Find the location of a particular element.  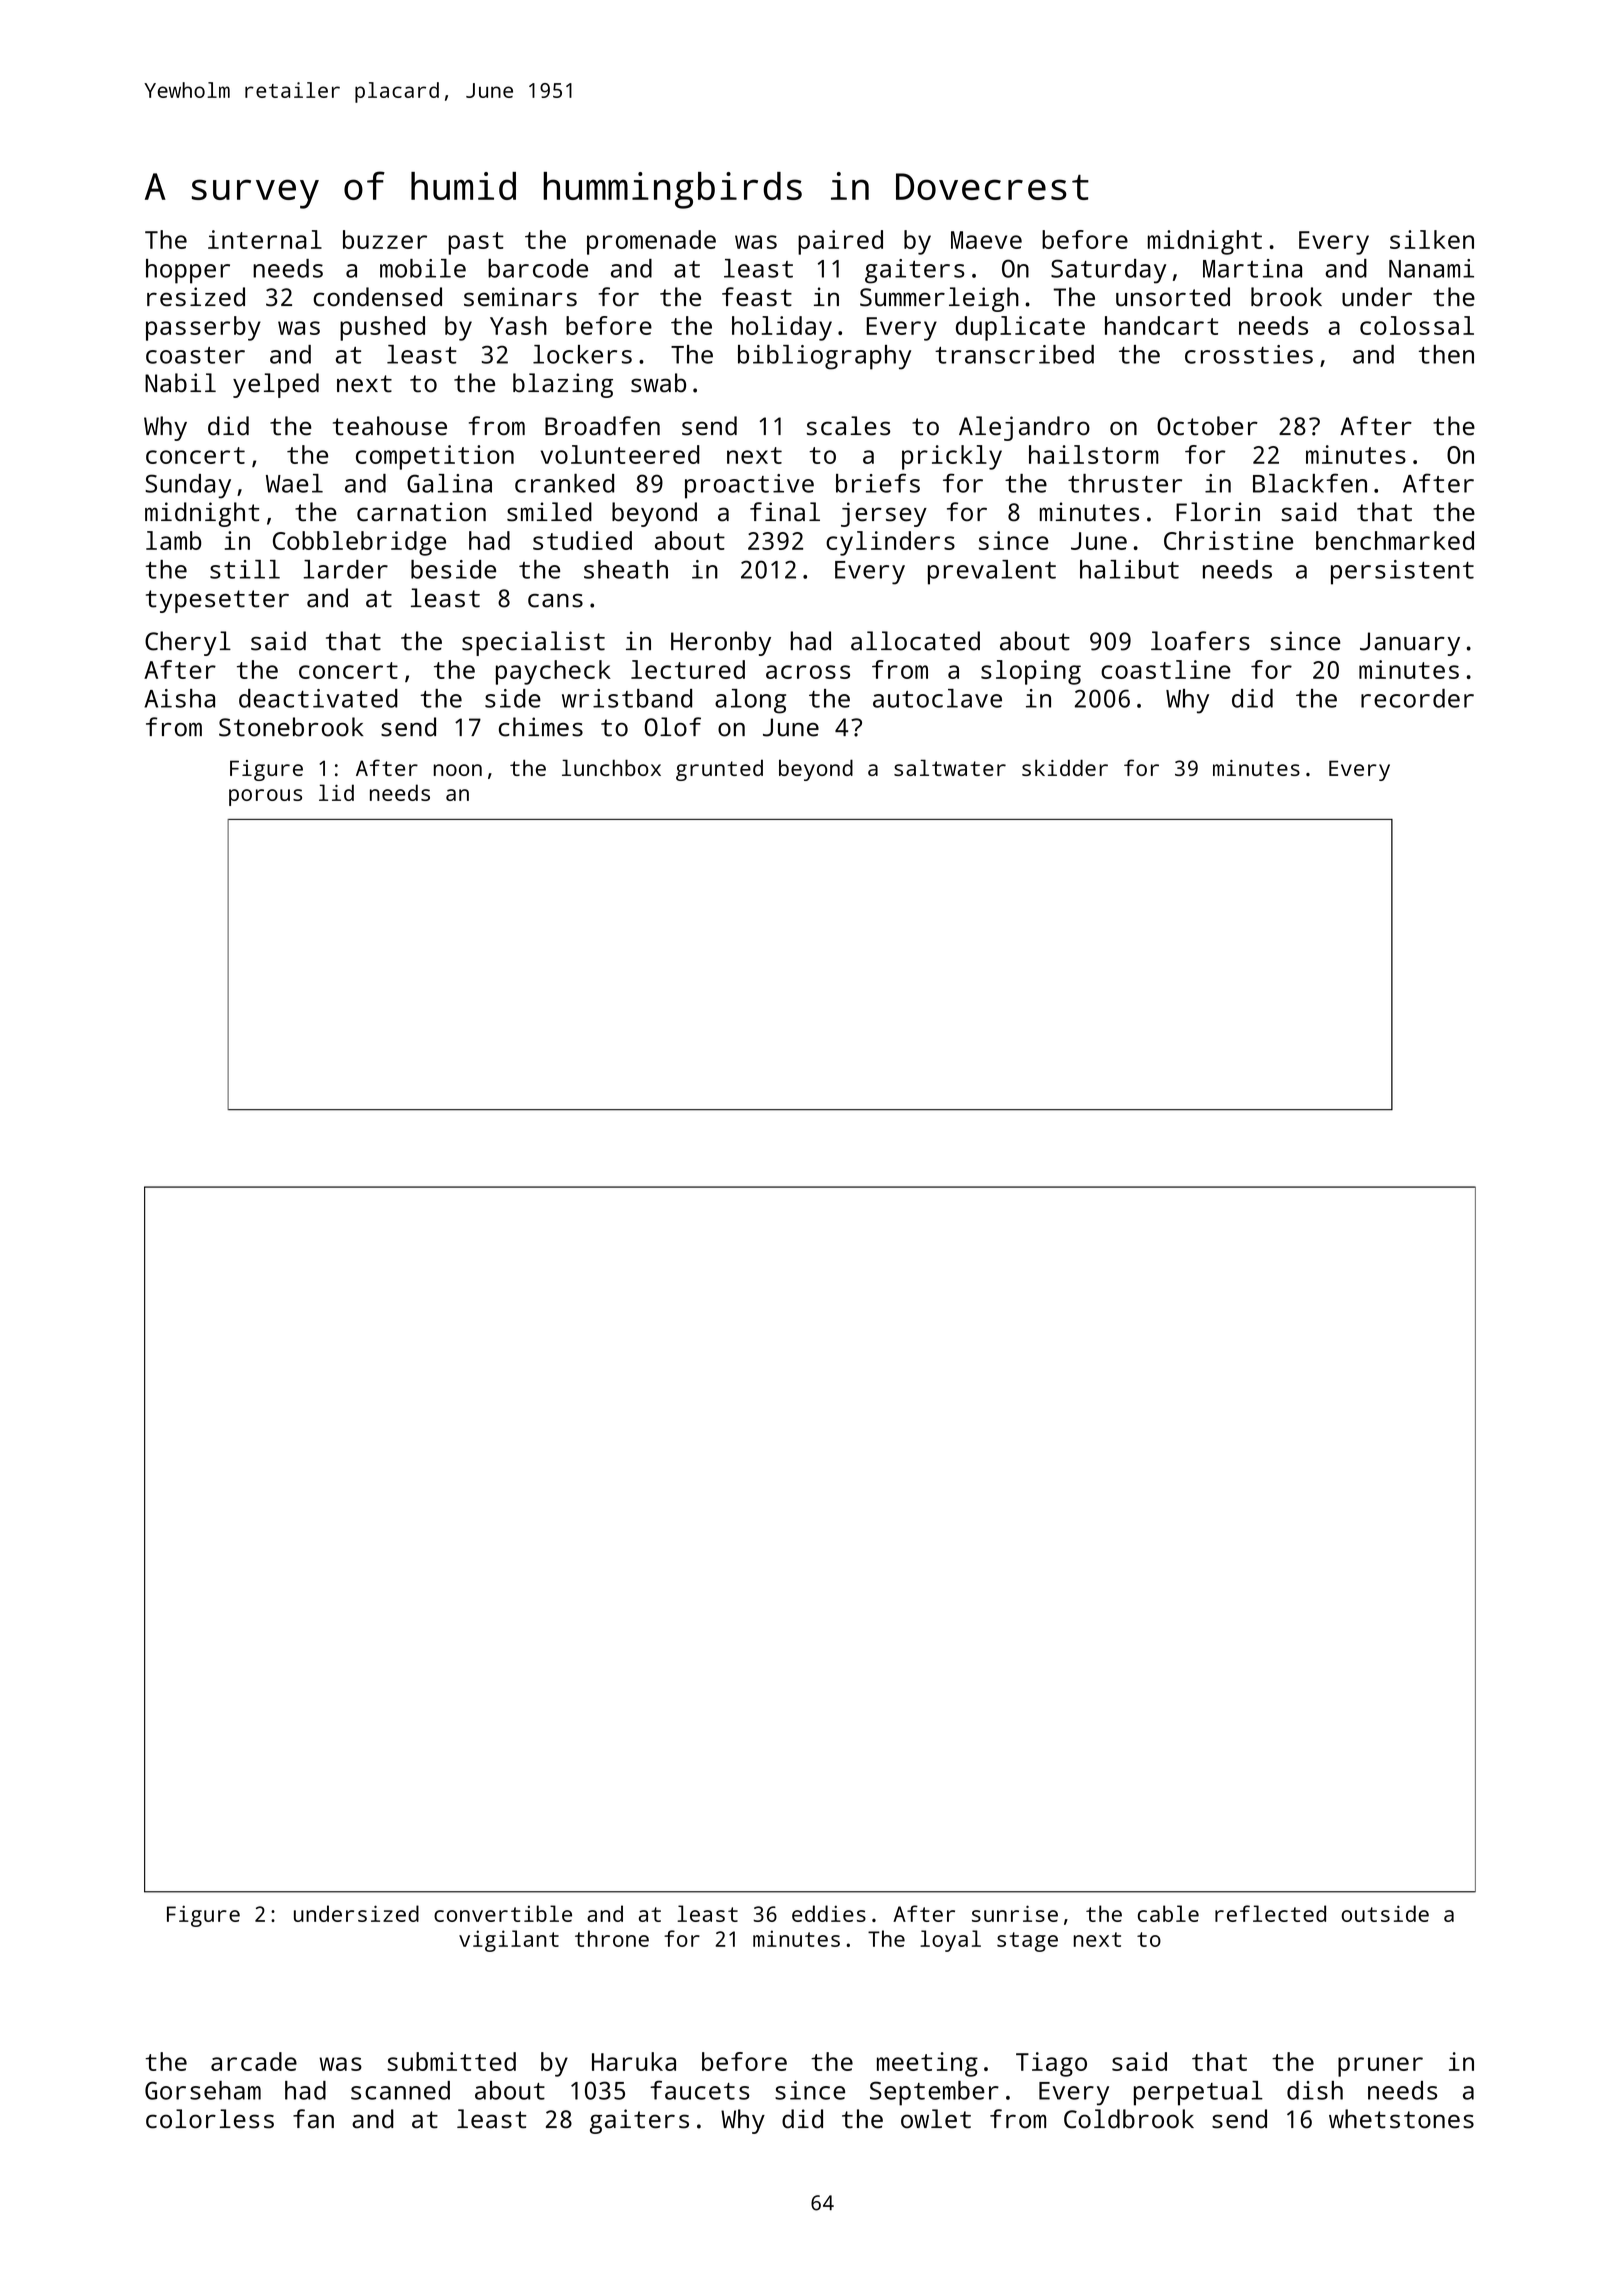

reflected is located at coordinates (1270, 1913).
